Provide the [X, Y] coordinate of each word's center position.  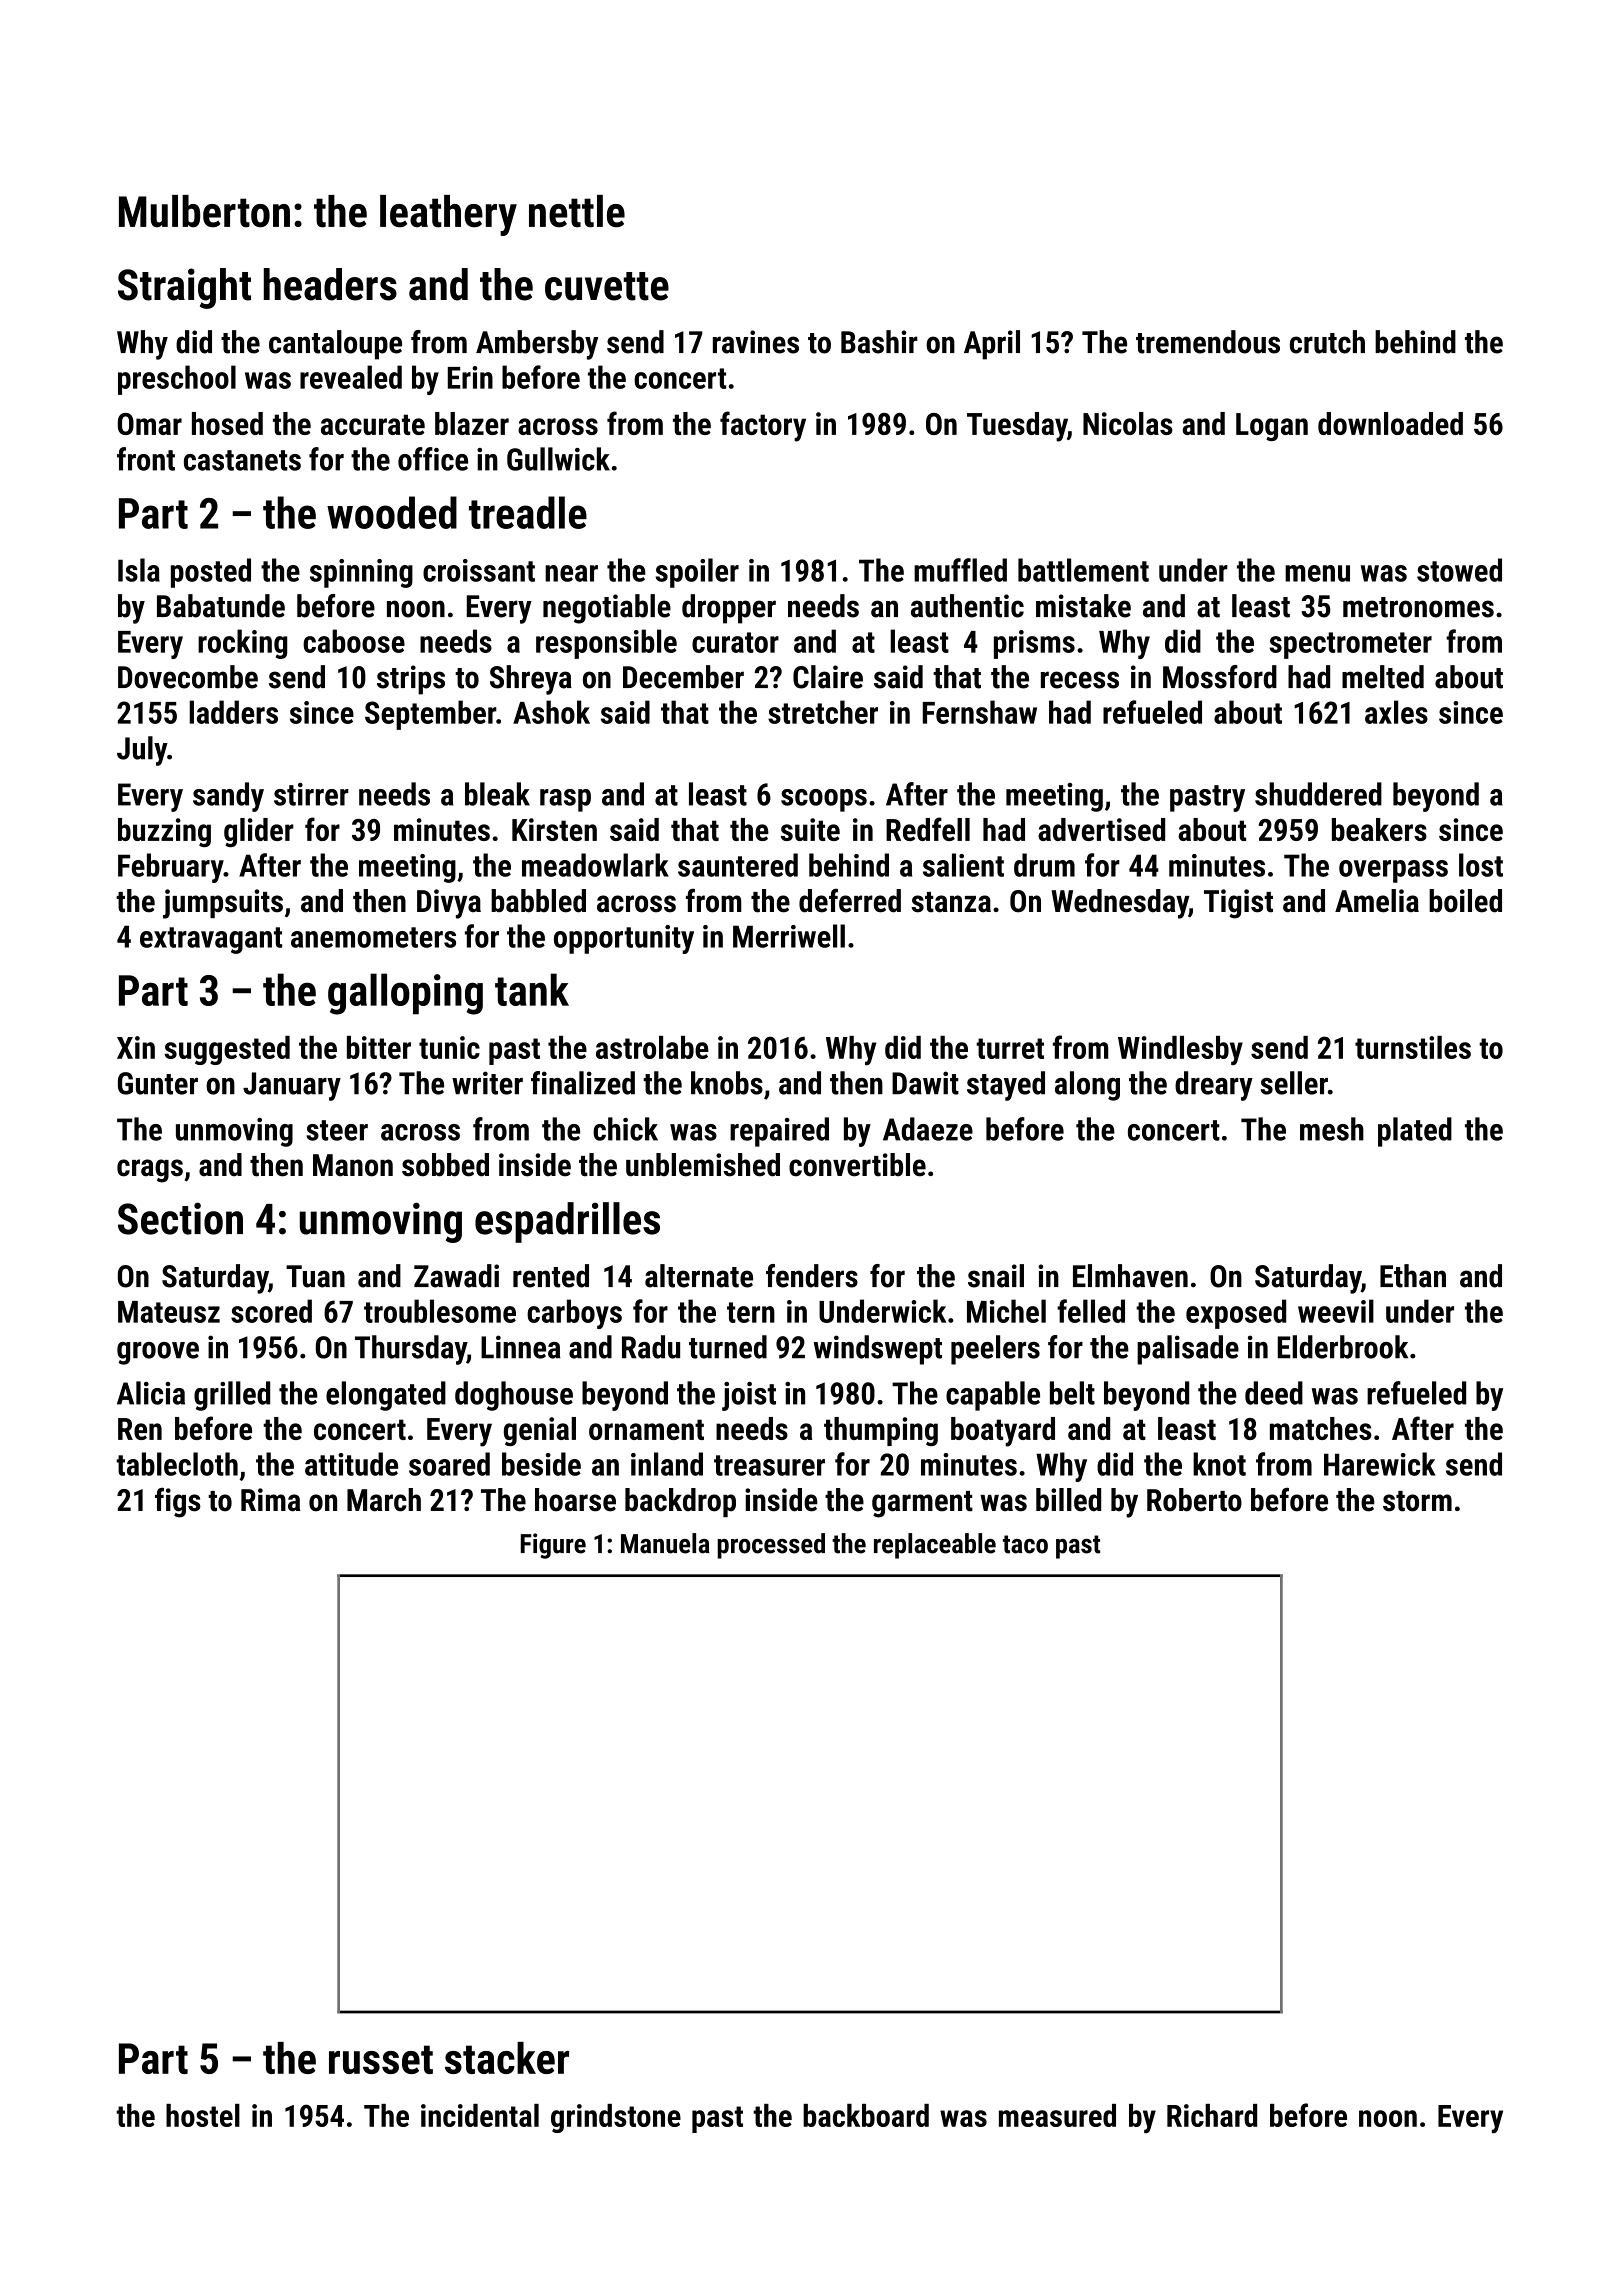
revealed [351, 377]
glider [259, 832]
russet [381, 2059]
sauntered [738, 865]
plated [1415, 1132]
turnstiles [1413, 1047]
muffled [960, 570]
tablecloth [177, 1464]
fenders [812, 1276]
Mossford [1220, 677]
